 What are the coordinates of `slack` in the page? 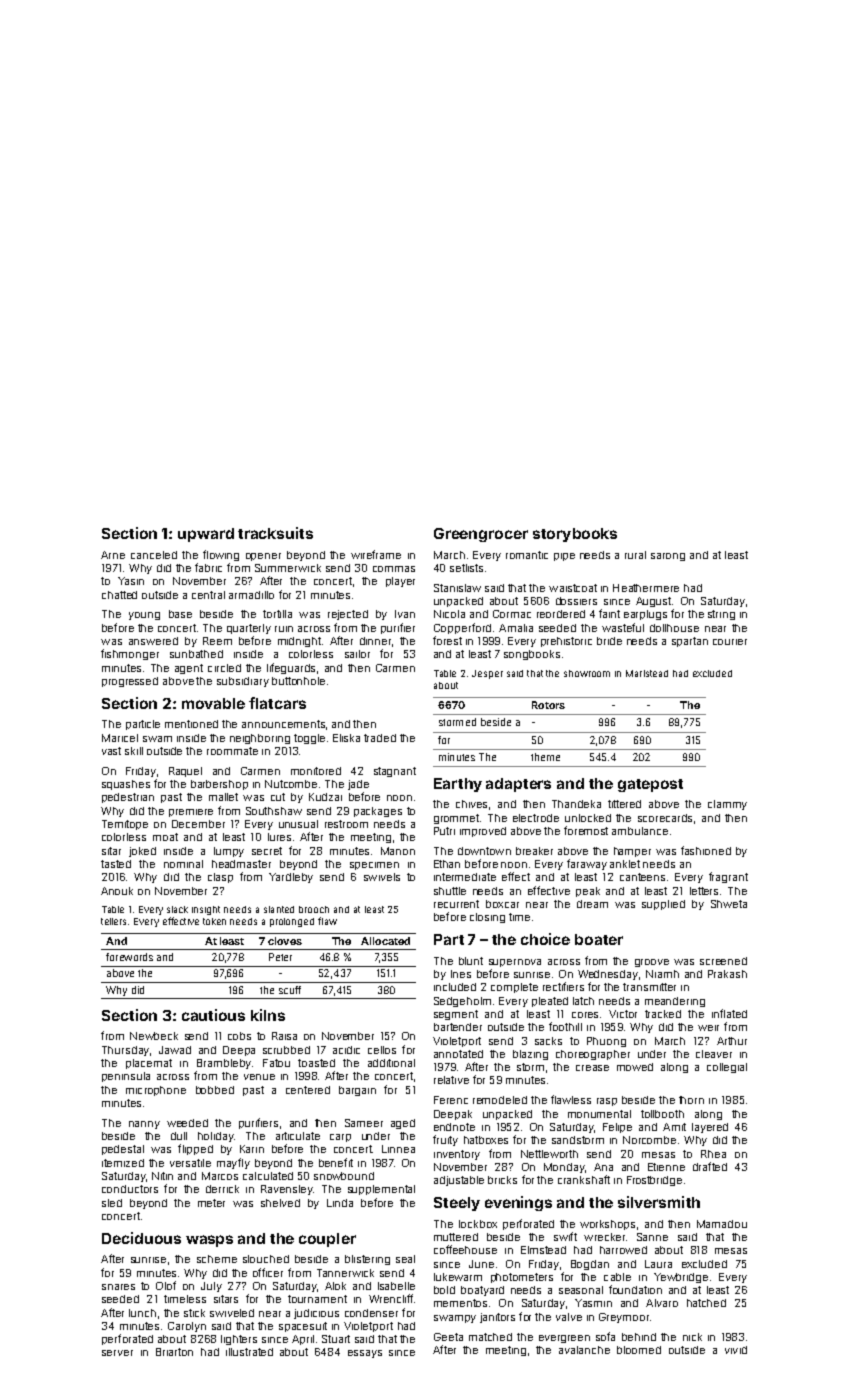 It's located at (177, 909).
